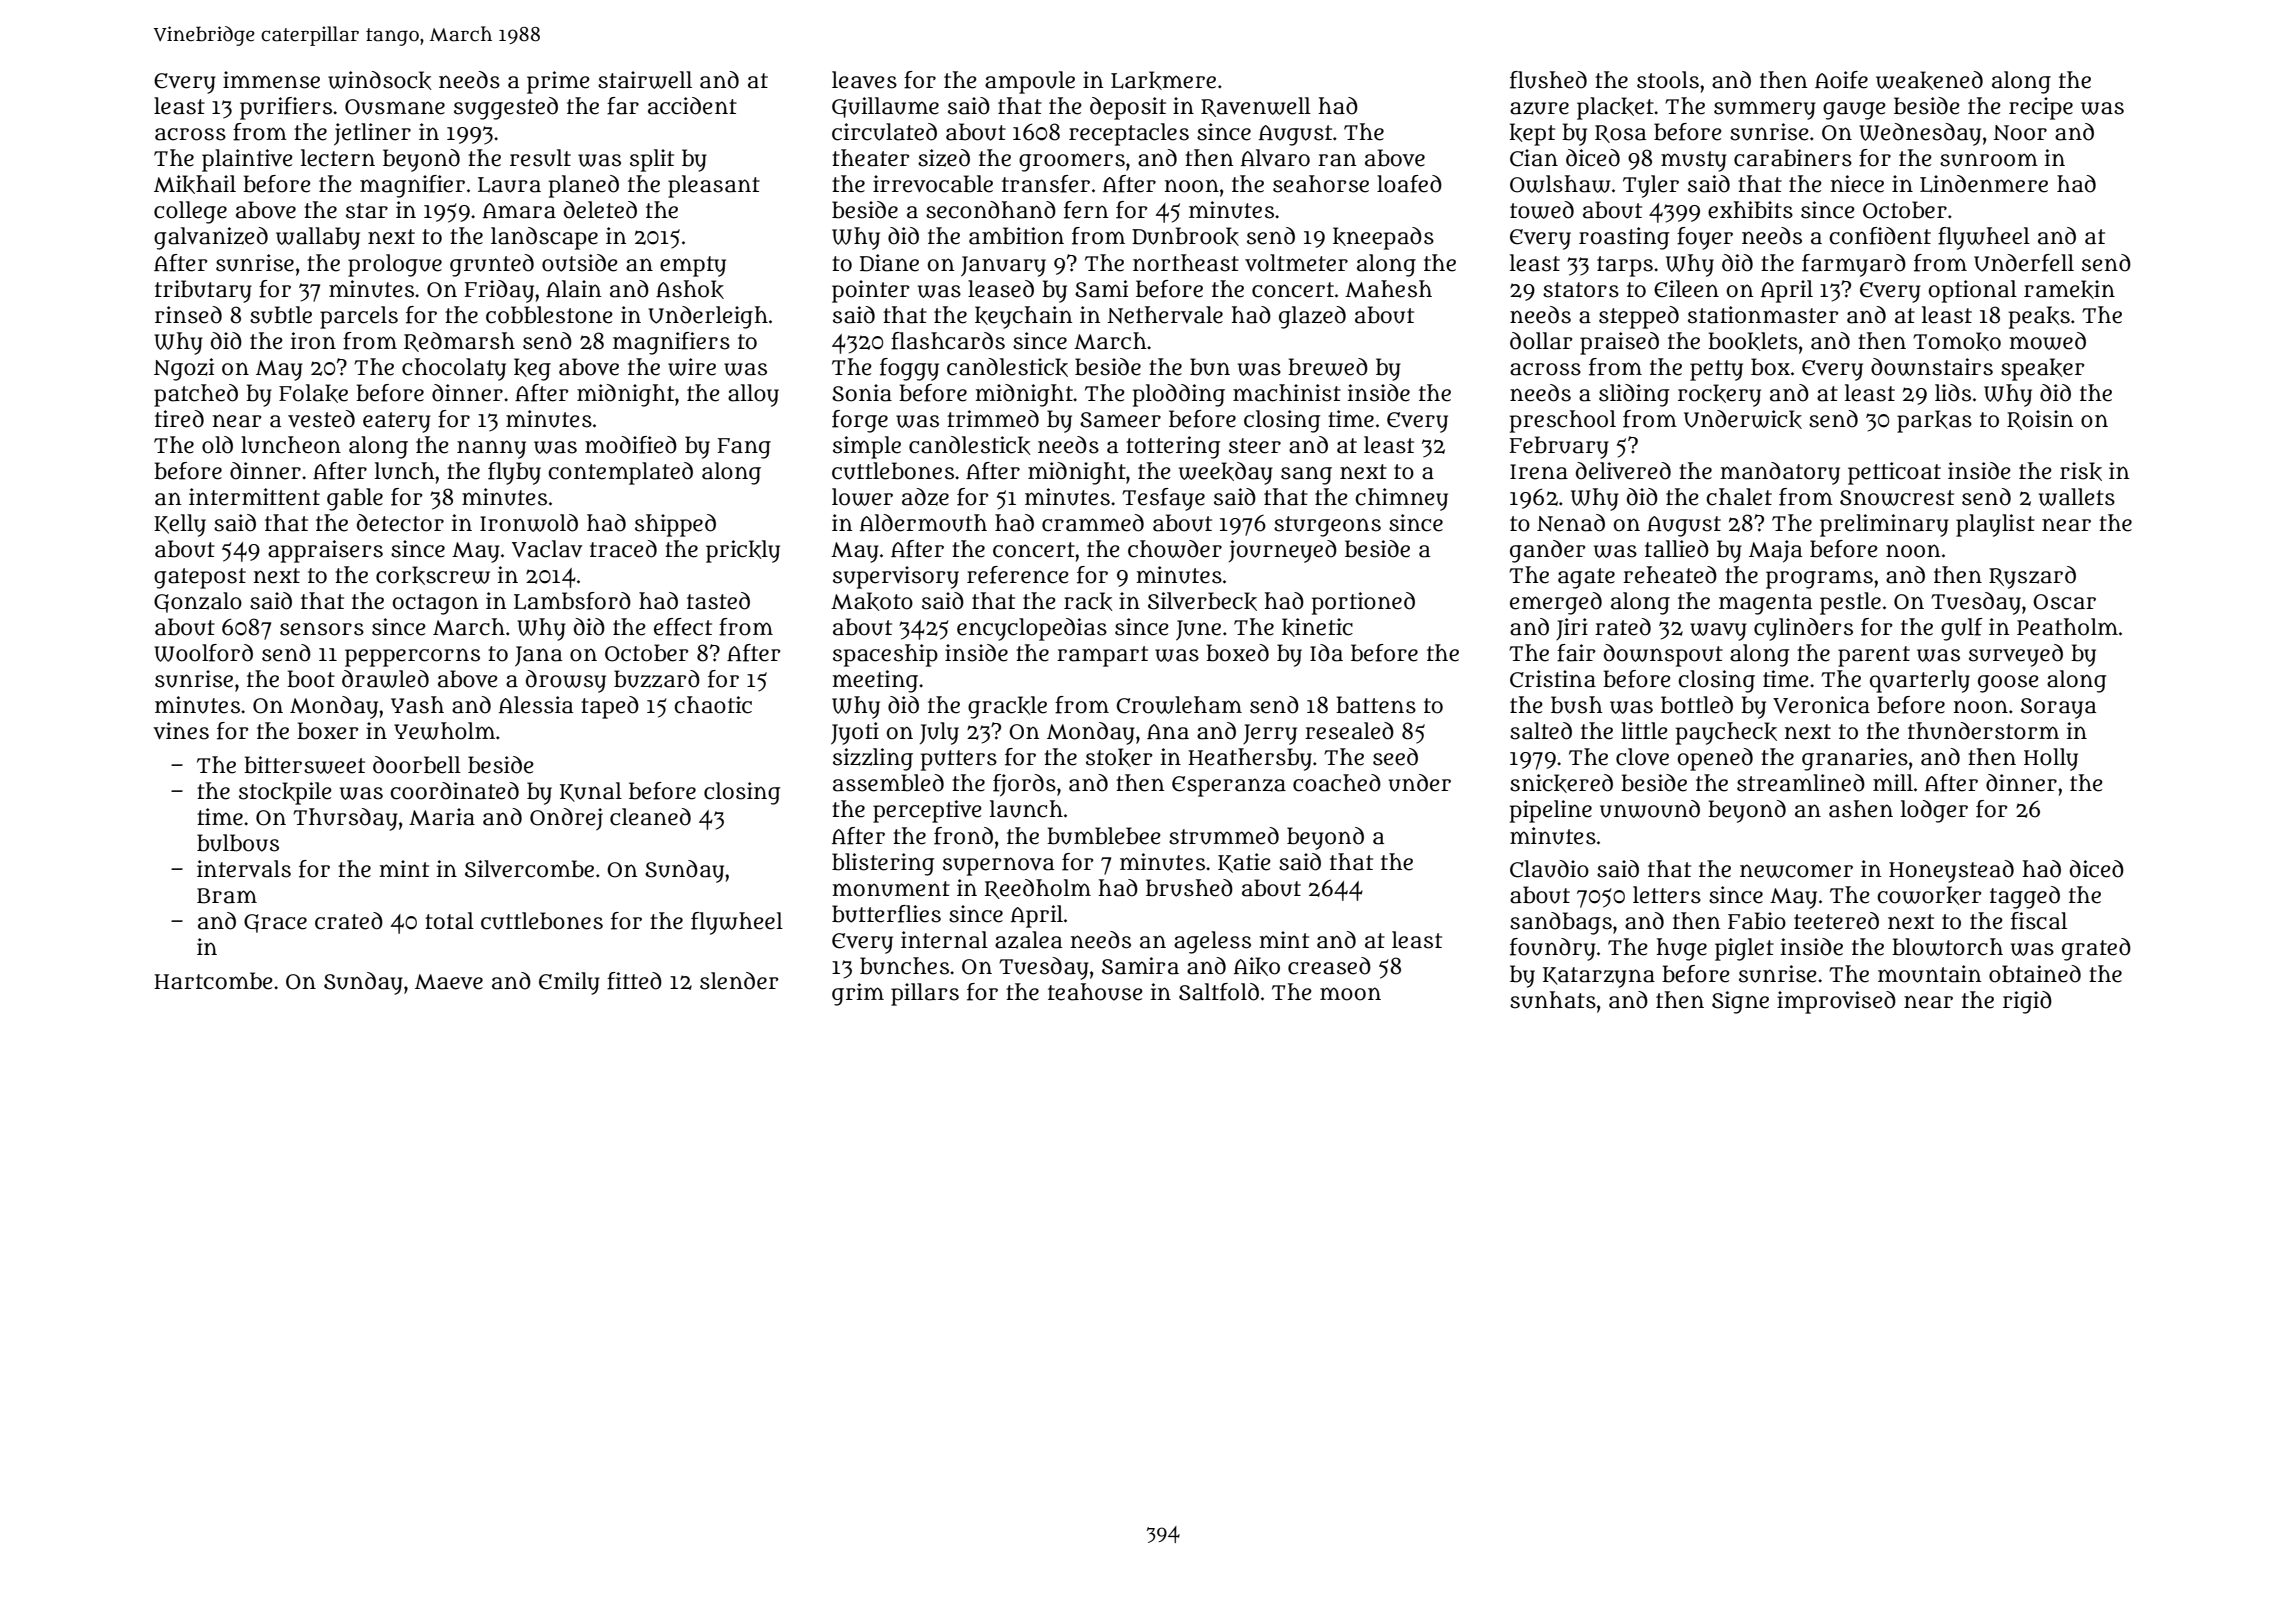 Image resolution: width=2292 pixels, height=1620 pixels. I want to click on Hartcombe, so click(213, 981).
